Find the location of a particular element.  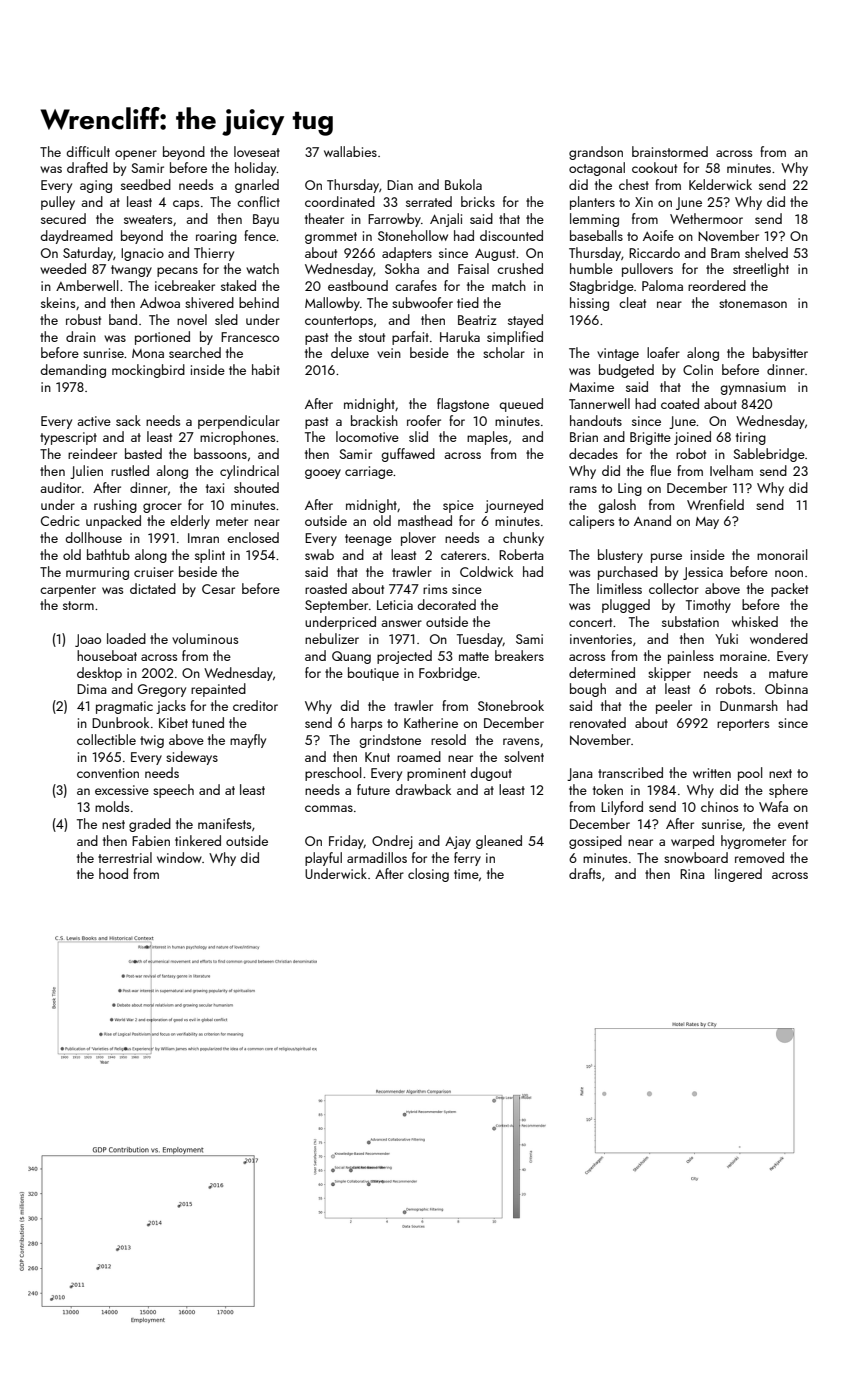

opener is located at coordinates (136, 155).
